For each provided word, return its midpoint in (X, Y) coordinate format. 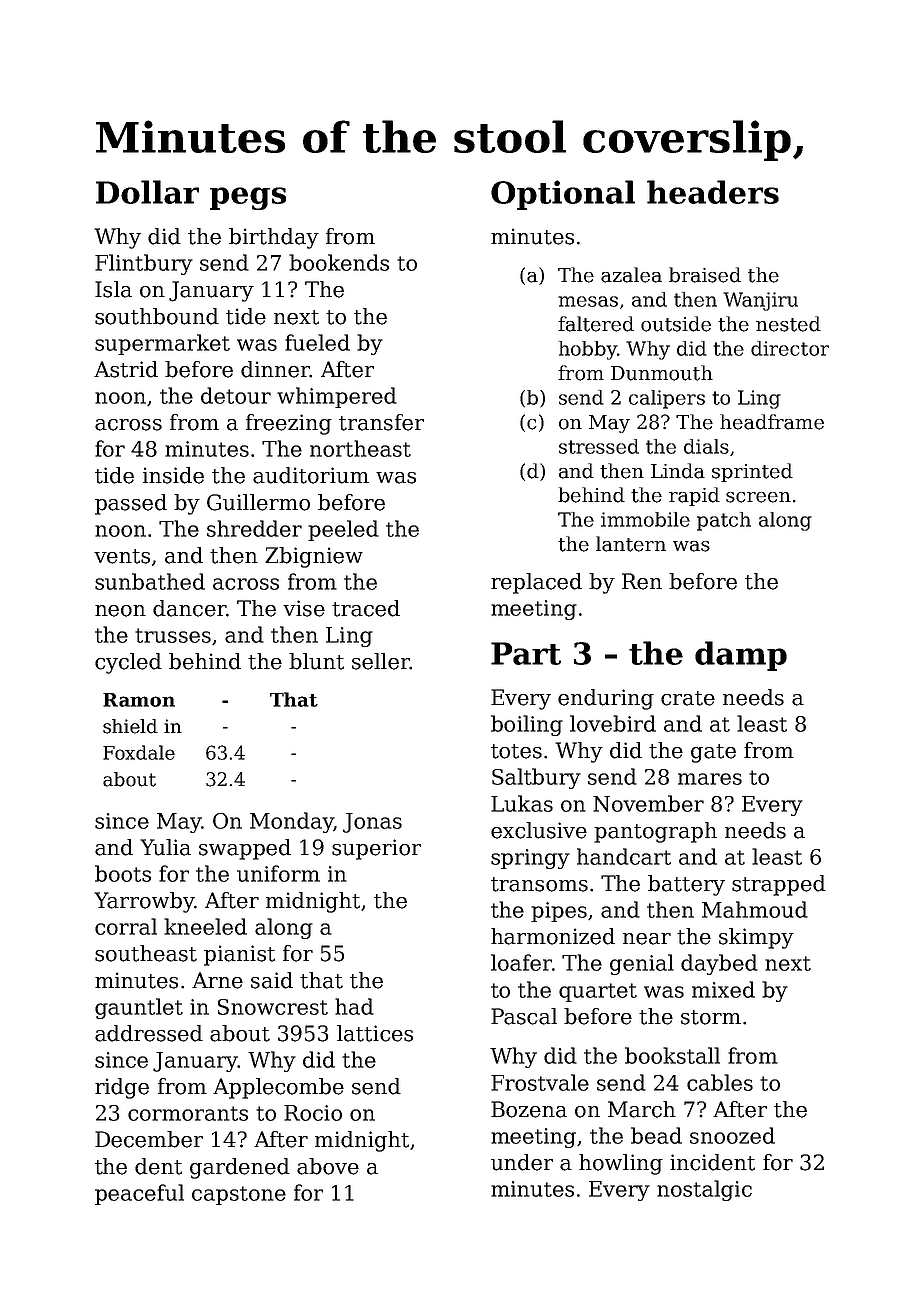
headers (713, 192)
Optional (563, 195)
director (790, 348)
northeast (360, 448)
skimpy (756, 938)
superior (376, 849)
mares (710, 779)
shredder (254, 528)
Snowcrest (273, 1007)
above (328, 1166)
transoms (539, 884)
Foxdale (139, 752)
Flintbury (144, 264)
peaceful (139, 1194)
